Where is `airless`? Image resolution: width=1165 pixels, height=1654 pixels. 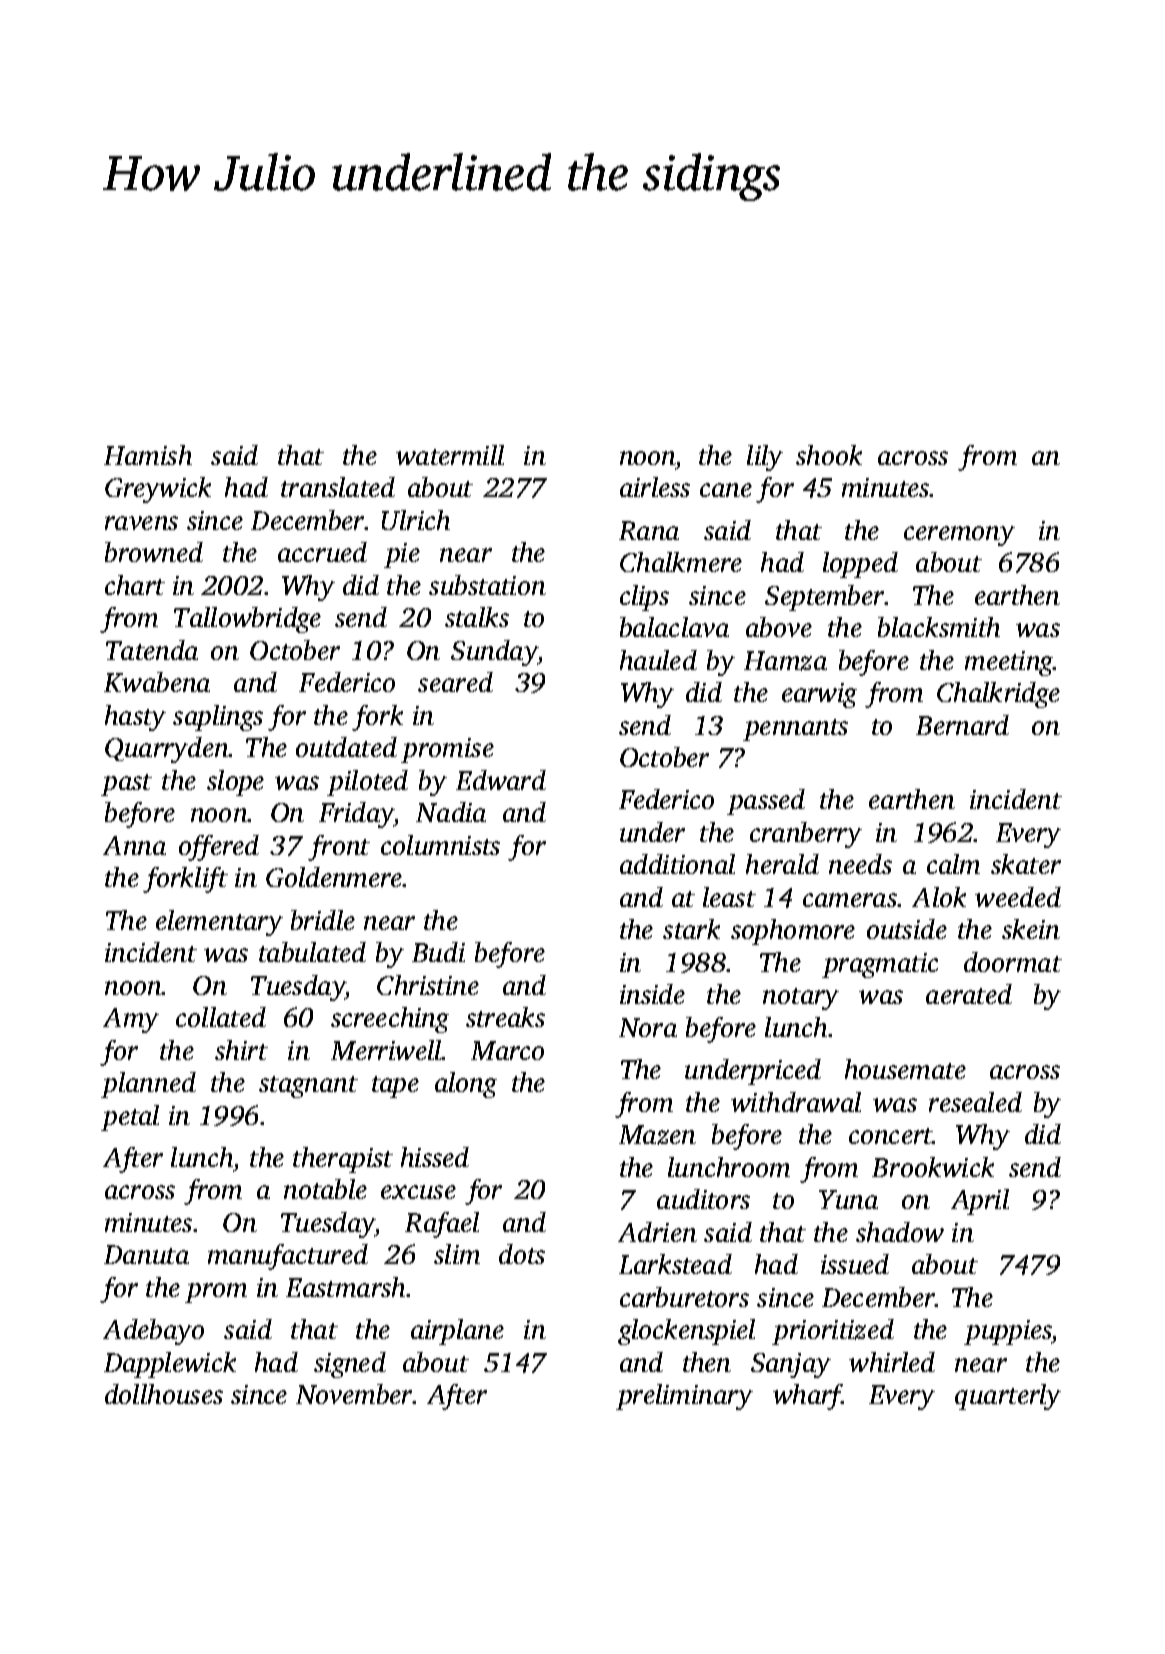 airless is located at coordinates (655, 487).
